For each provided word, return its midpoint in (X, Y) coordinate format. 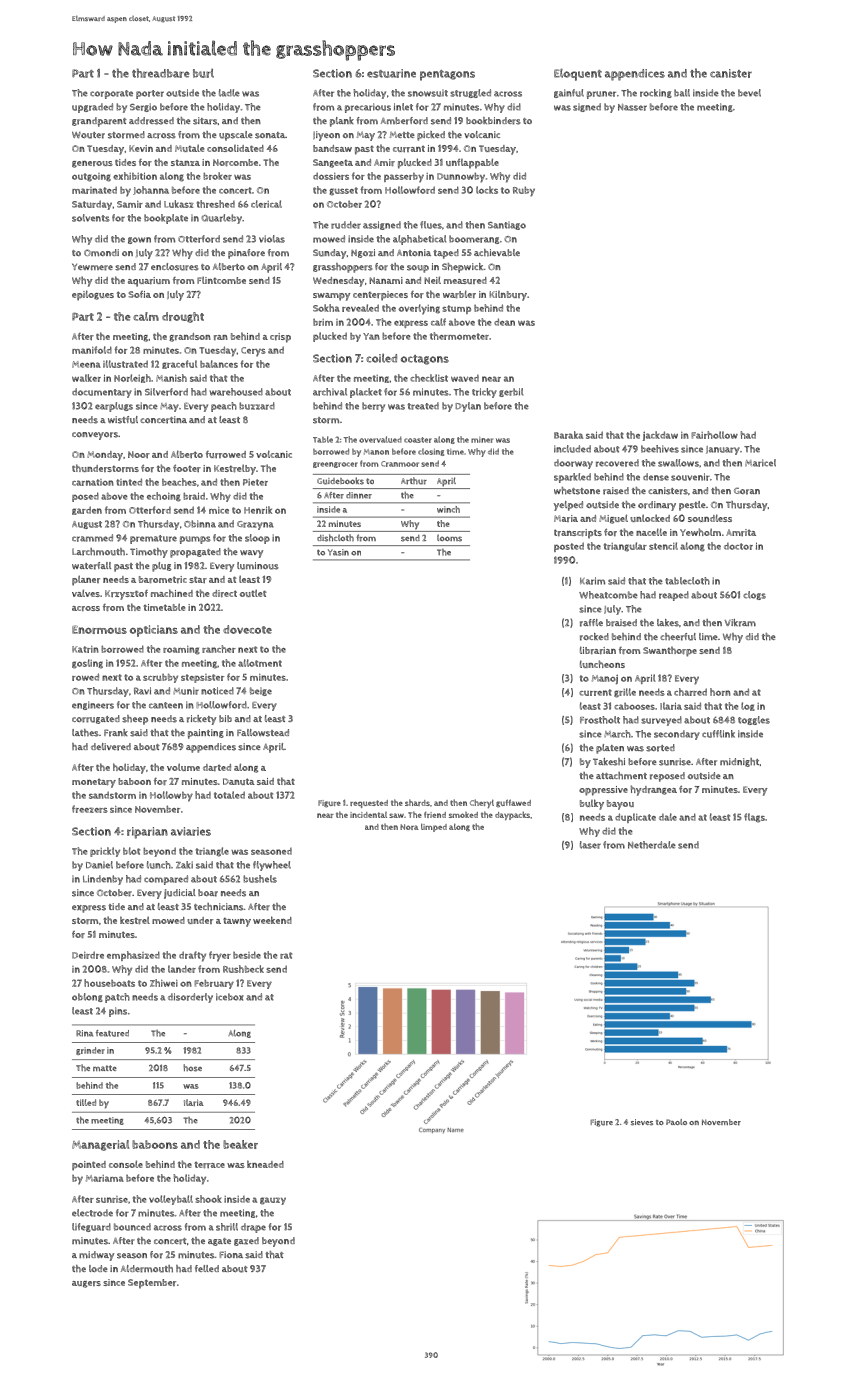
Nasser (632, 107)
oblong (87, 997)
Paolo (676, 1122)
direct (224, 593)
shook (208, 1199)
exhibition (135, 176)
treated (423, 406)
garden (87, 510)
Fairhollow (715, 435)
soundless (710, 518)
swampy (331, 297)
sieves (642, 1122)
